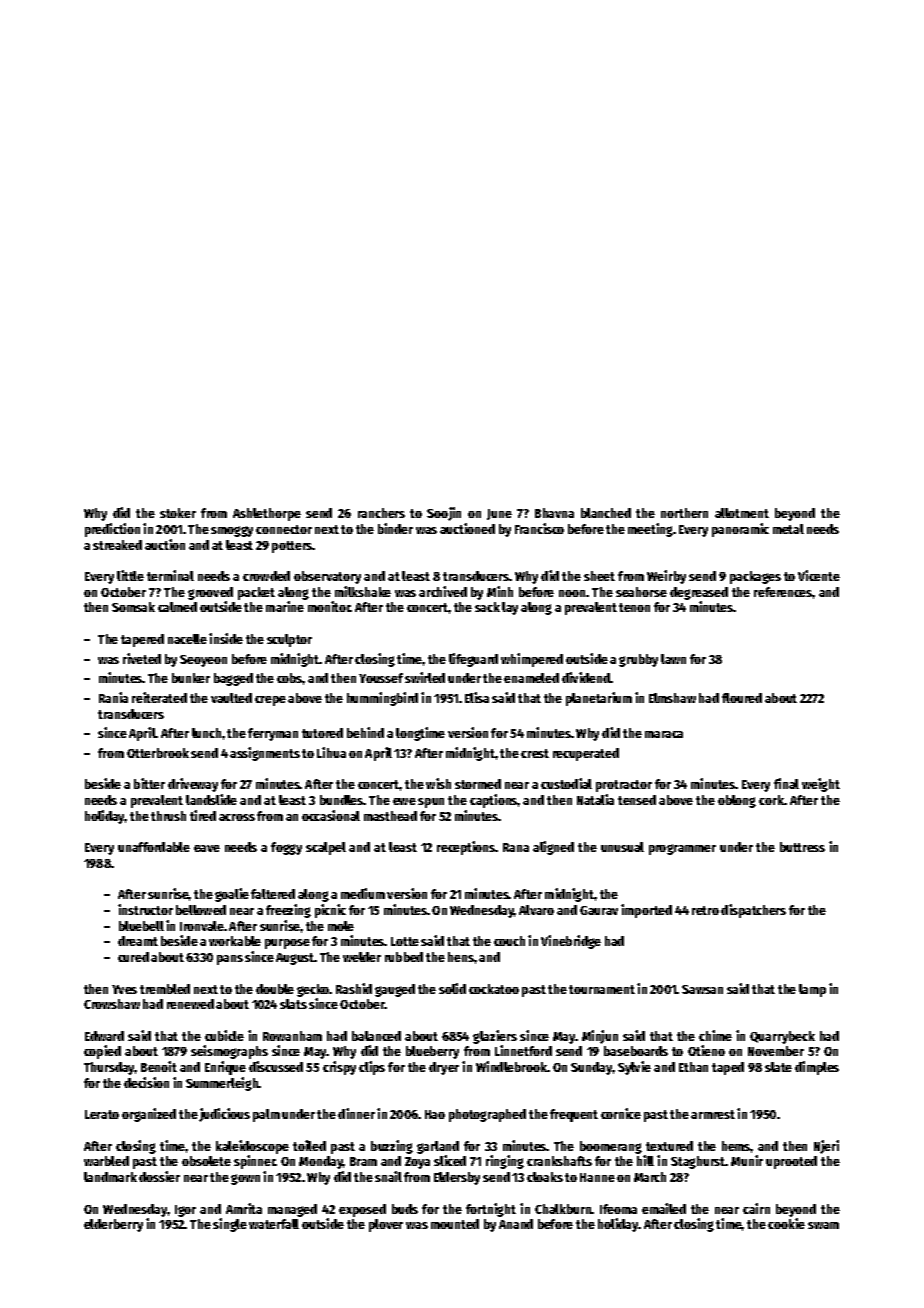 The height and width of the screenshot is (1308, 924). Describe the element at coordinates (571, 942) in the screenshot. I see `Vinebridge` at that location.
